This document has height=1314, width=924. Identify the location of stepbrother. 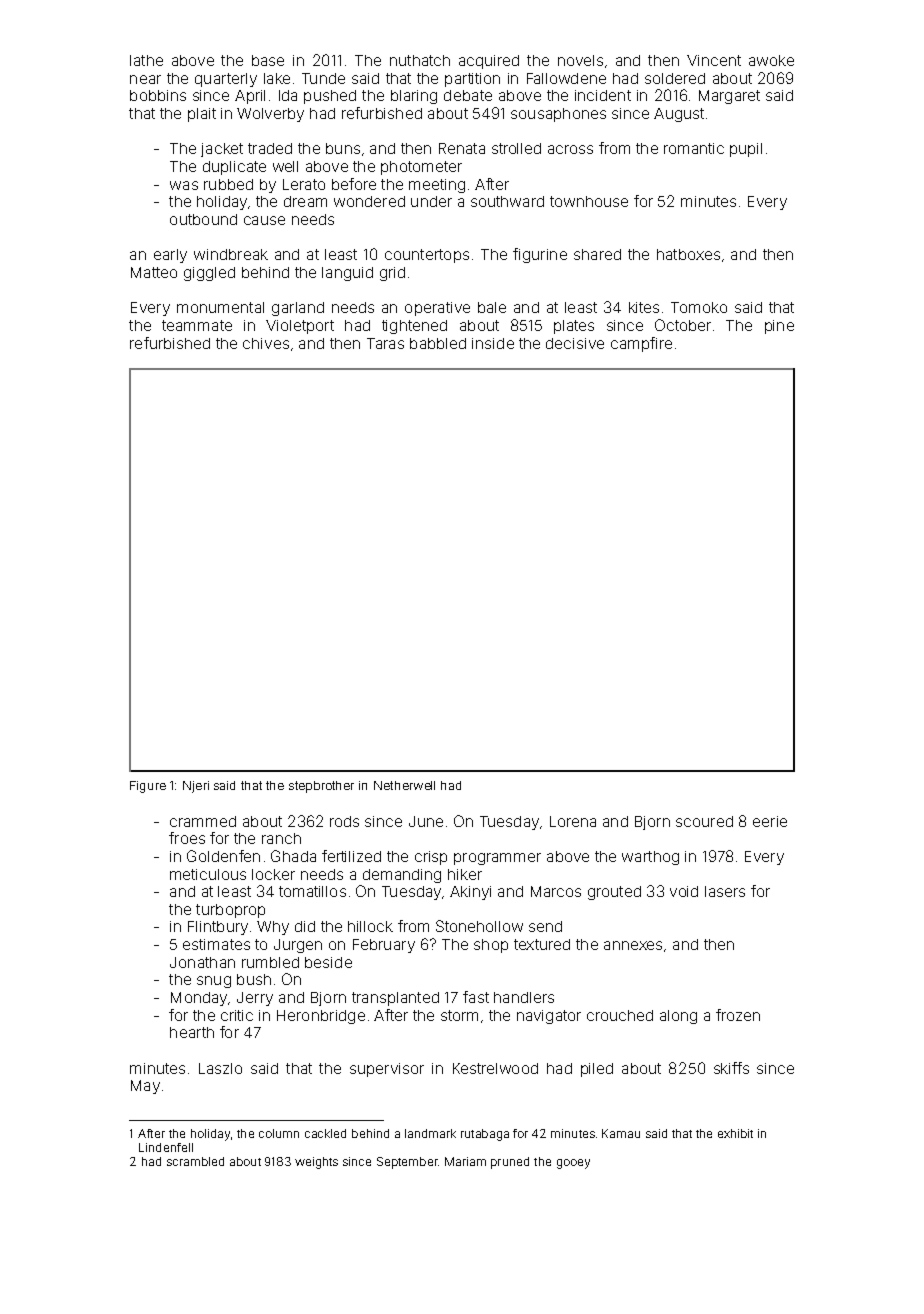
(321, 787).
